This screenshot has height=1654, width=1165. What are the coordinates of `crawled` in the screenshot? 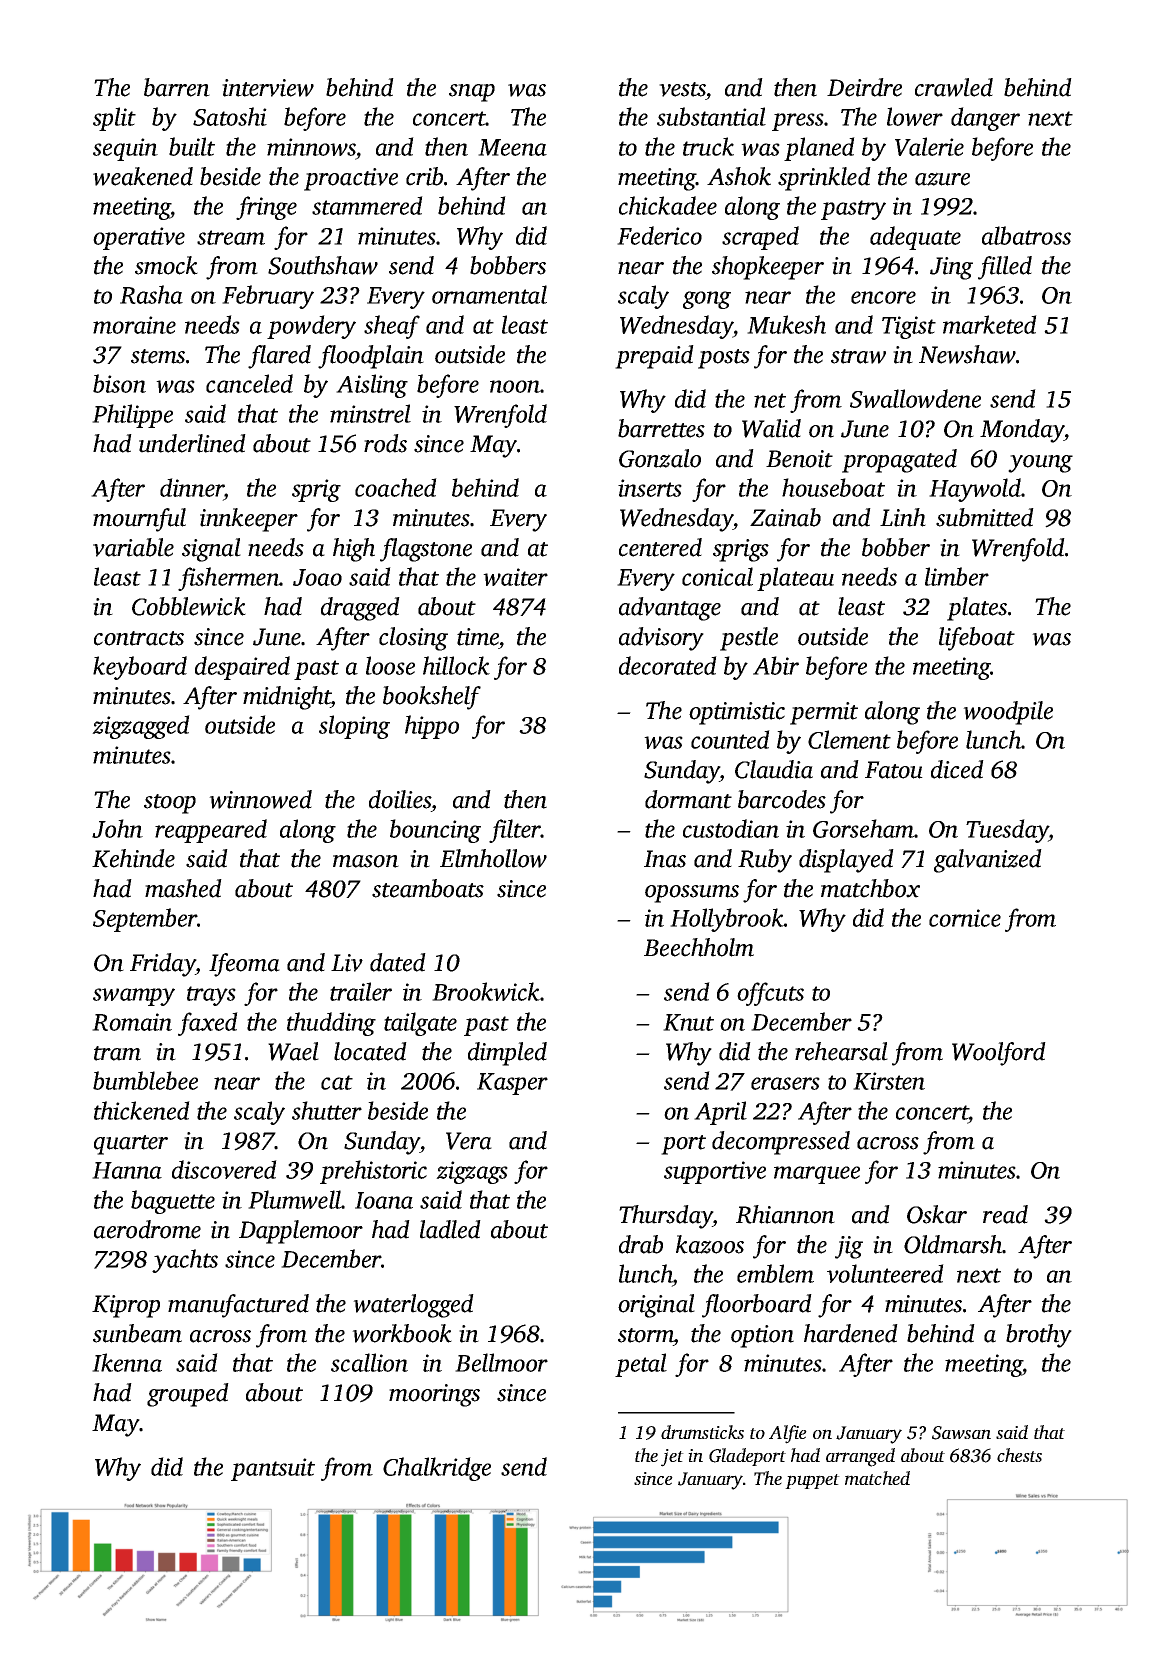 It's located at (954, 87).
